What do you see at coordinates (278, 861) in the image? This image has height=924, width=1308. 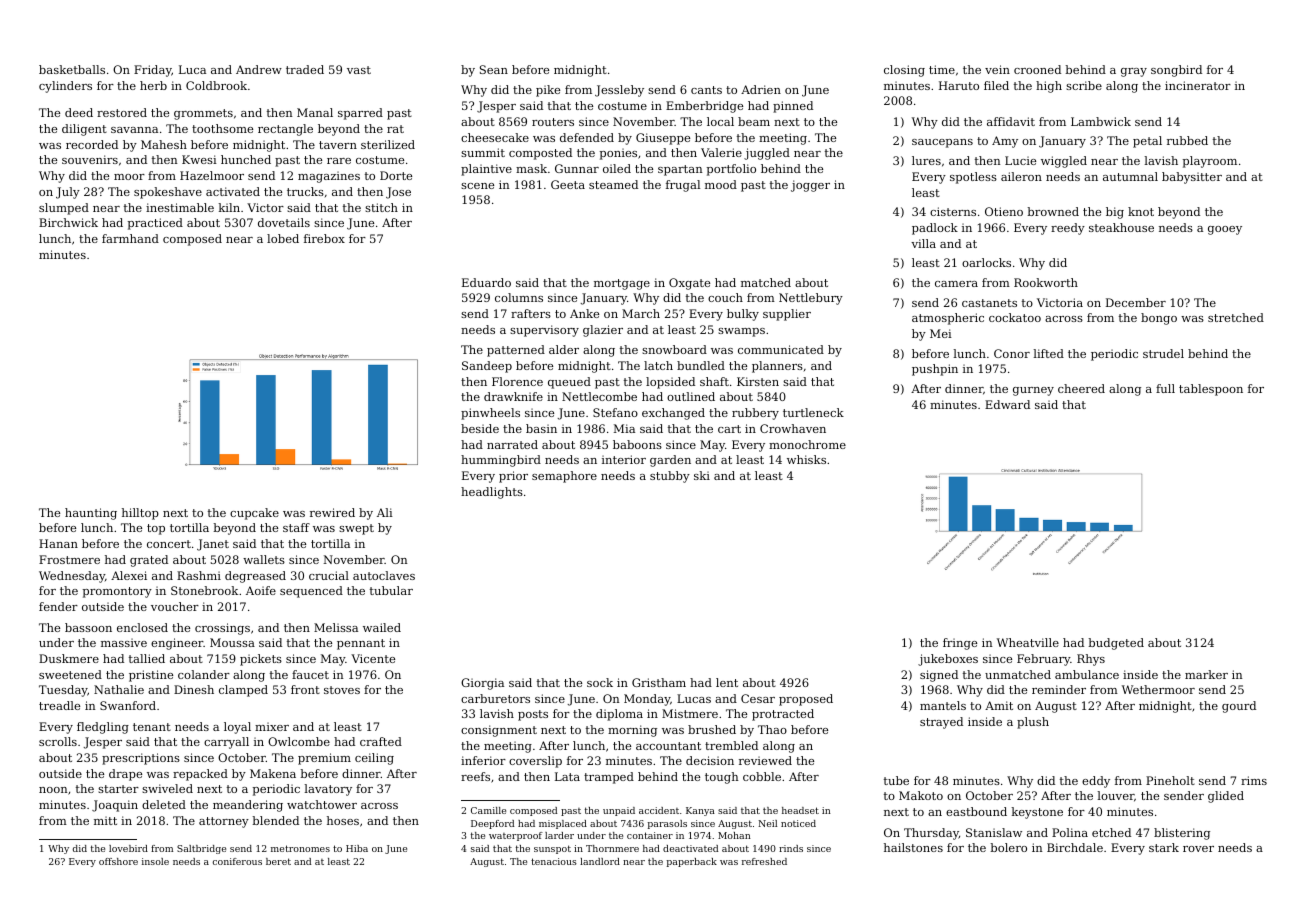 I see `beret` at bounding box center [278, 861].
